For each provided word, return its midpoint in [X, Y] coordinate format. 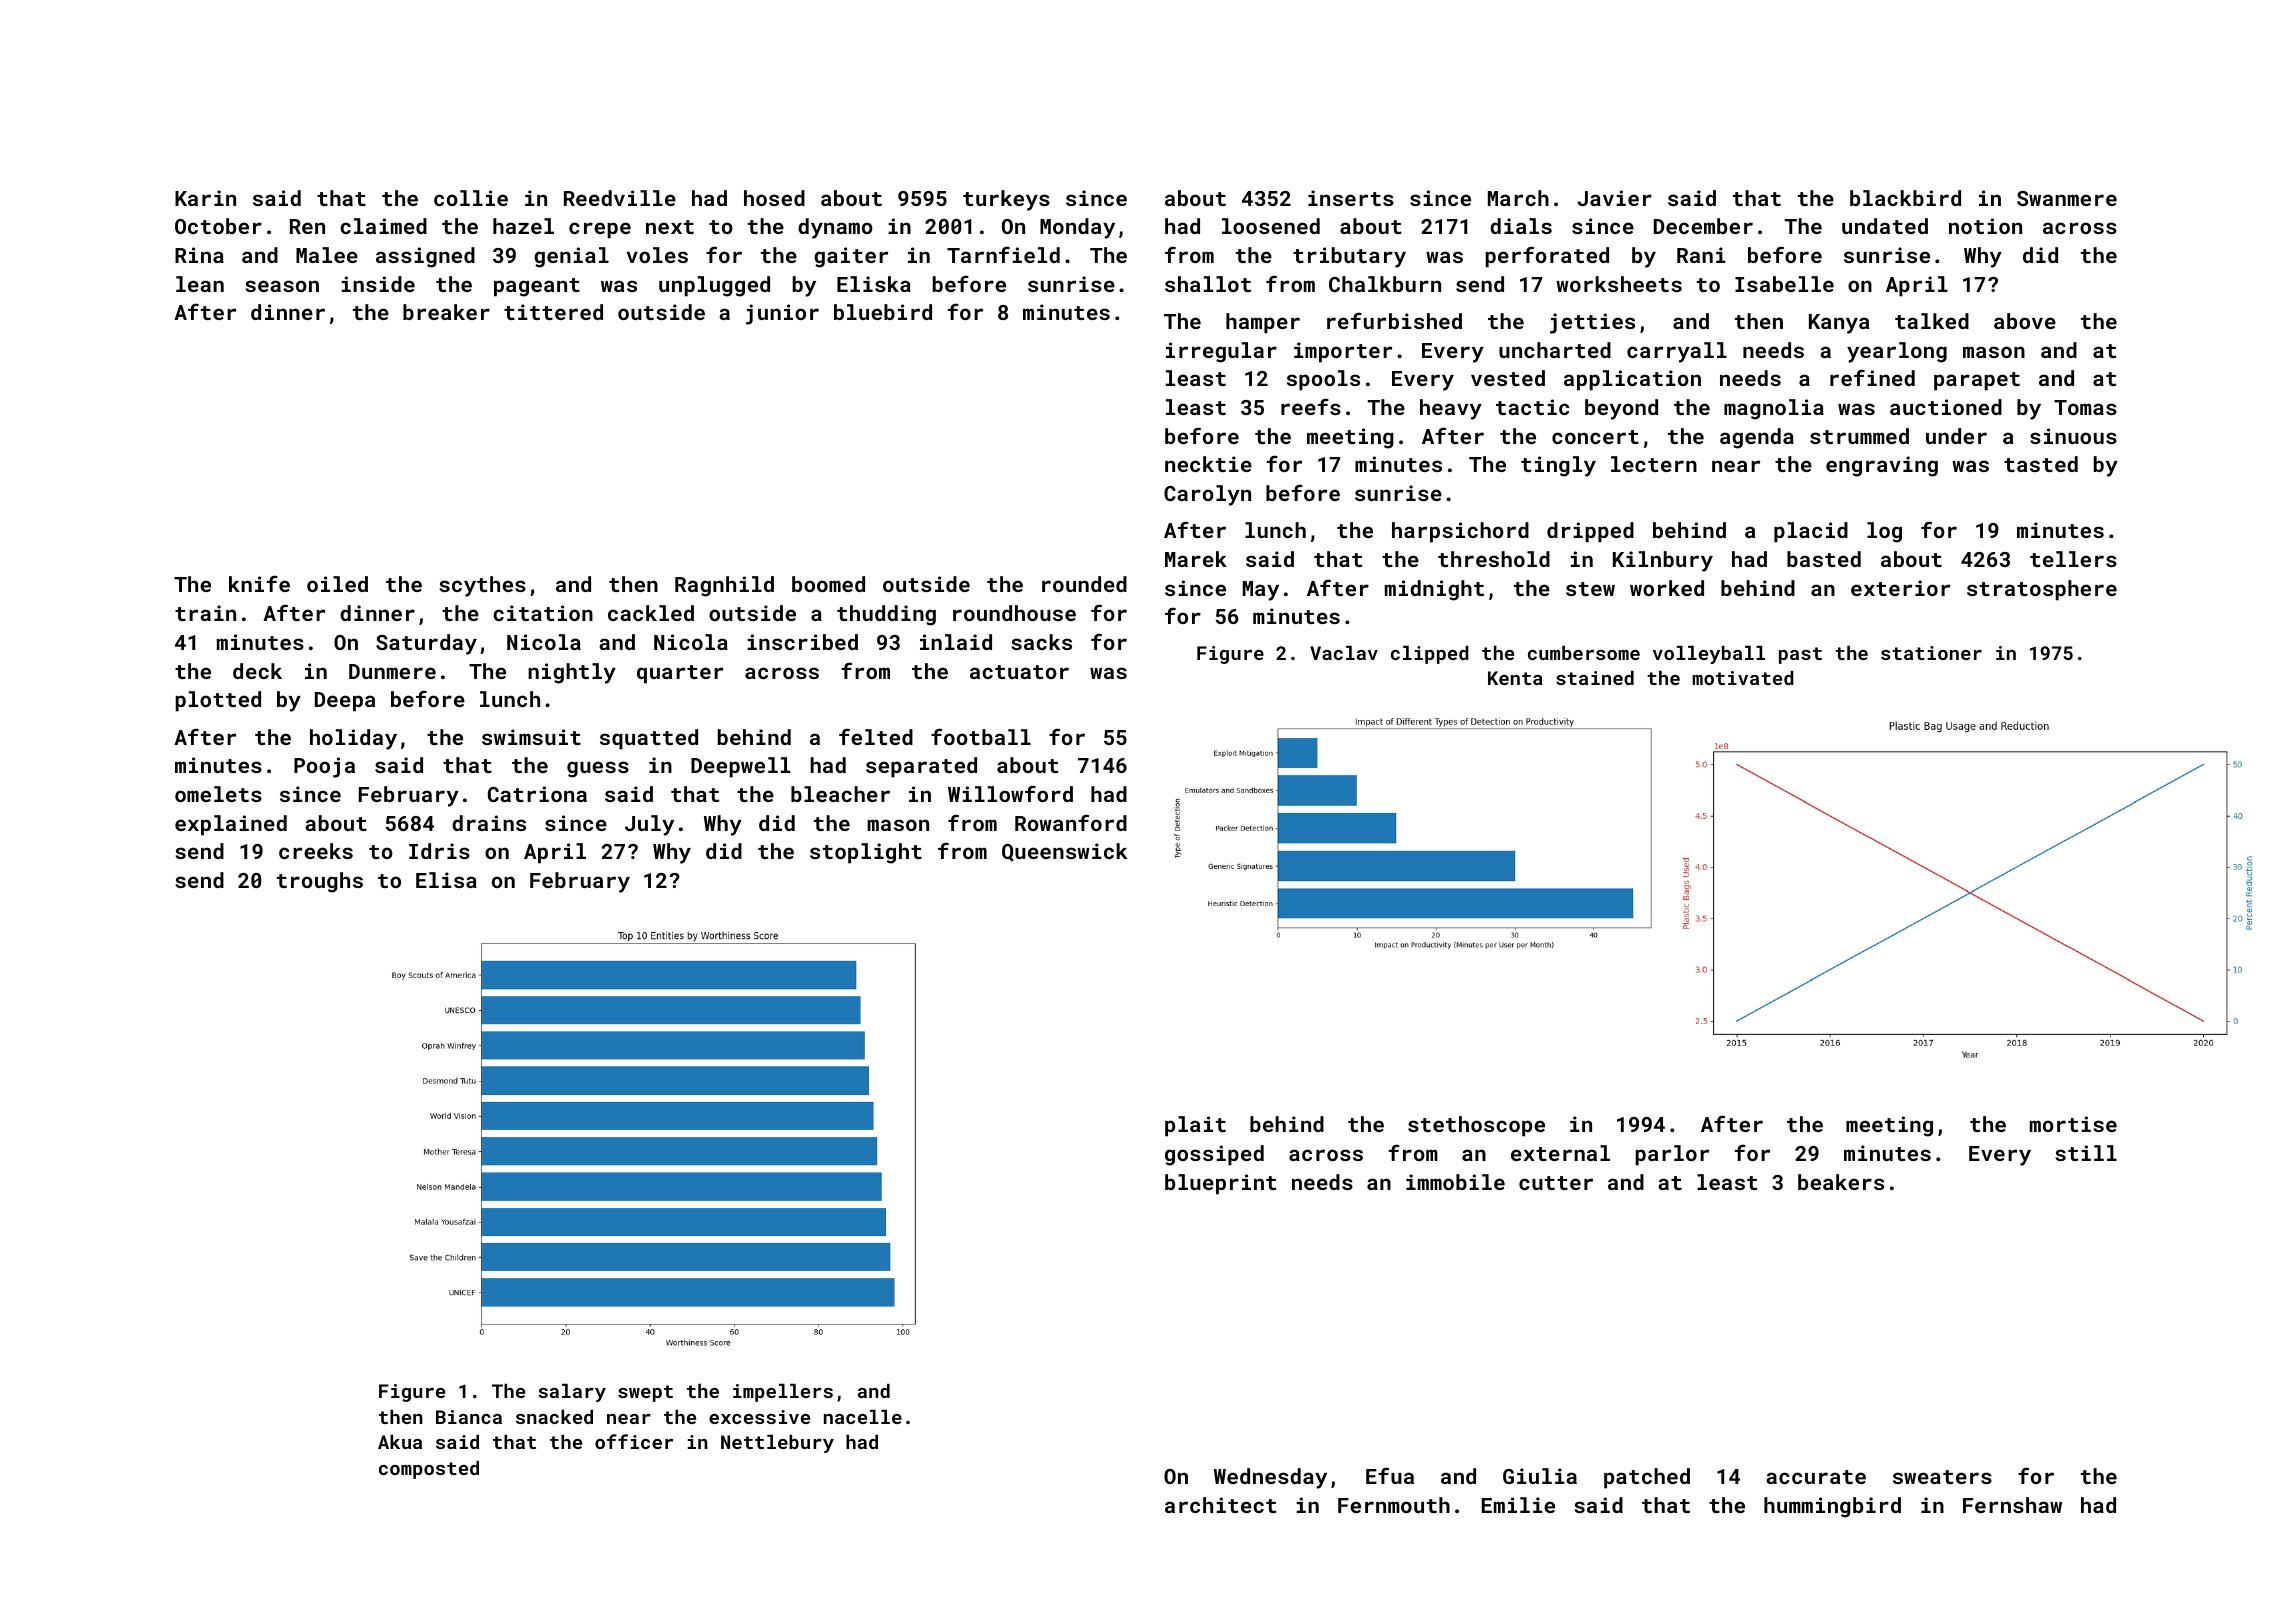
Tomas [2085, 407]
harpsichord [1460, 532]
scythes [482, 586]
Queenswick [1064, 852]
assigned [425, 257]
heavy [1451, 409]
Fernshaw [2012, 1505]
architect [1220, 1505]
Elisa [446, 880]
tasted [2041, 464]
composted [429, 1470]
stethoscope [1476, 1126]
